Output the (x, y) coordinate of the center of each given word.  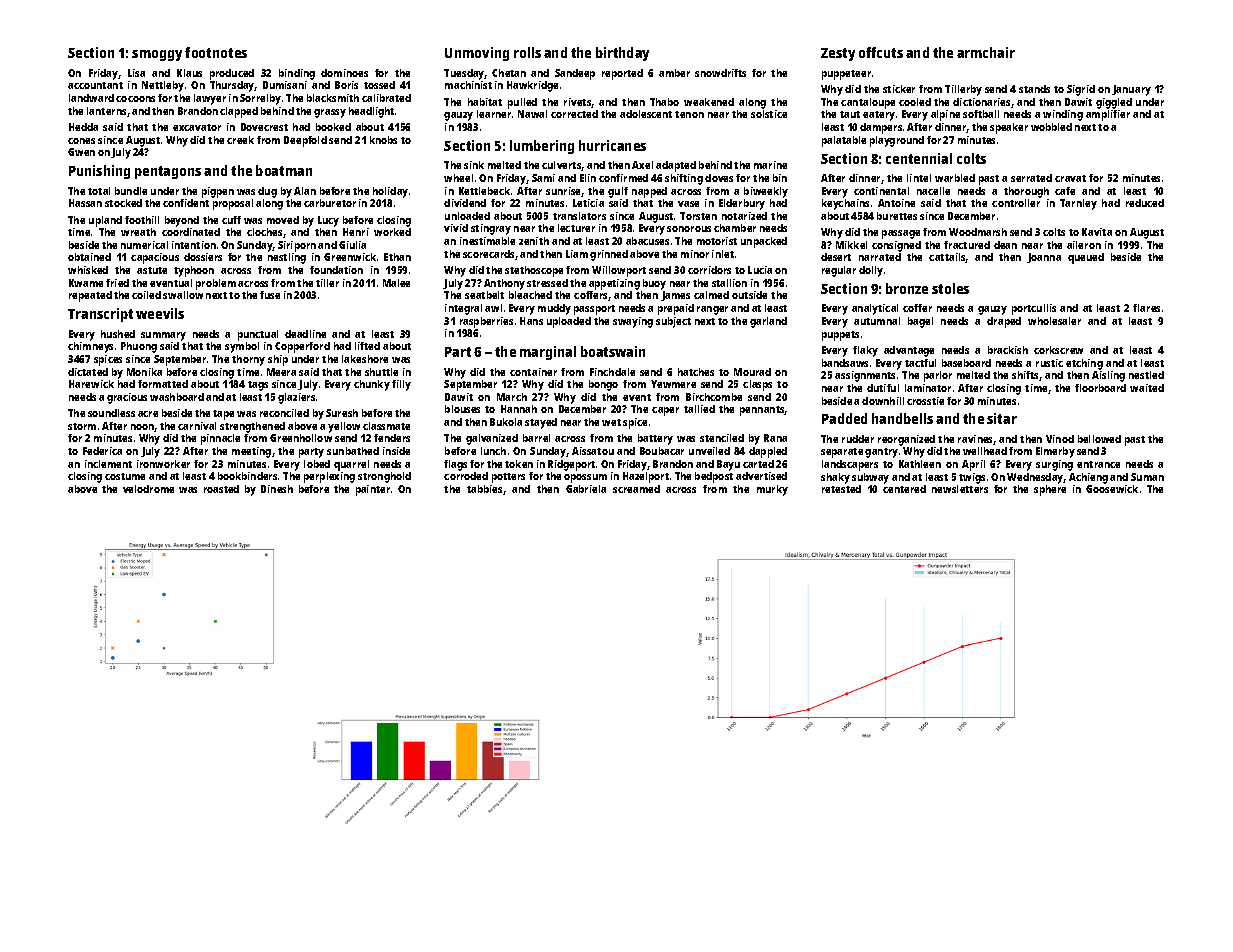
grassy (330, 113)
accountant (95, 85)
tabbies (484, 489)
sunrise (563, 191)
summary (163, 336)
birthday (622, 54)
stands (1034, 89)
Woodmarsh (978, 232)
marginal (548, 353)
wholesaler (1054, 321)
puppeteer (846, 75)
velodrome (148, 489)
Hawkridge (532, 86)
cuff (231, 220)
